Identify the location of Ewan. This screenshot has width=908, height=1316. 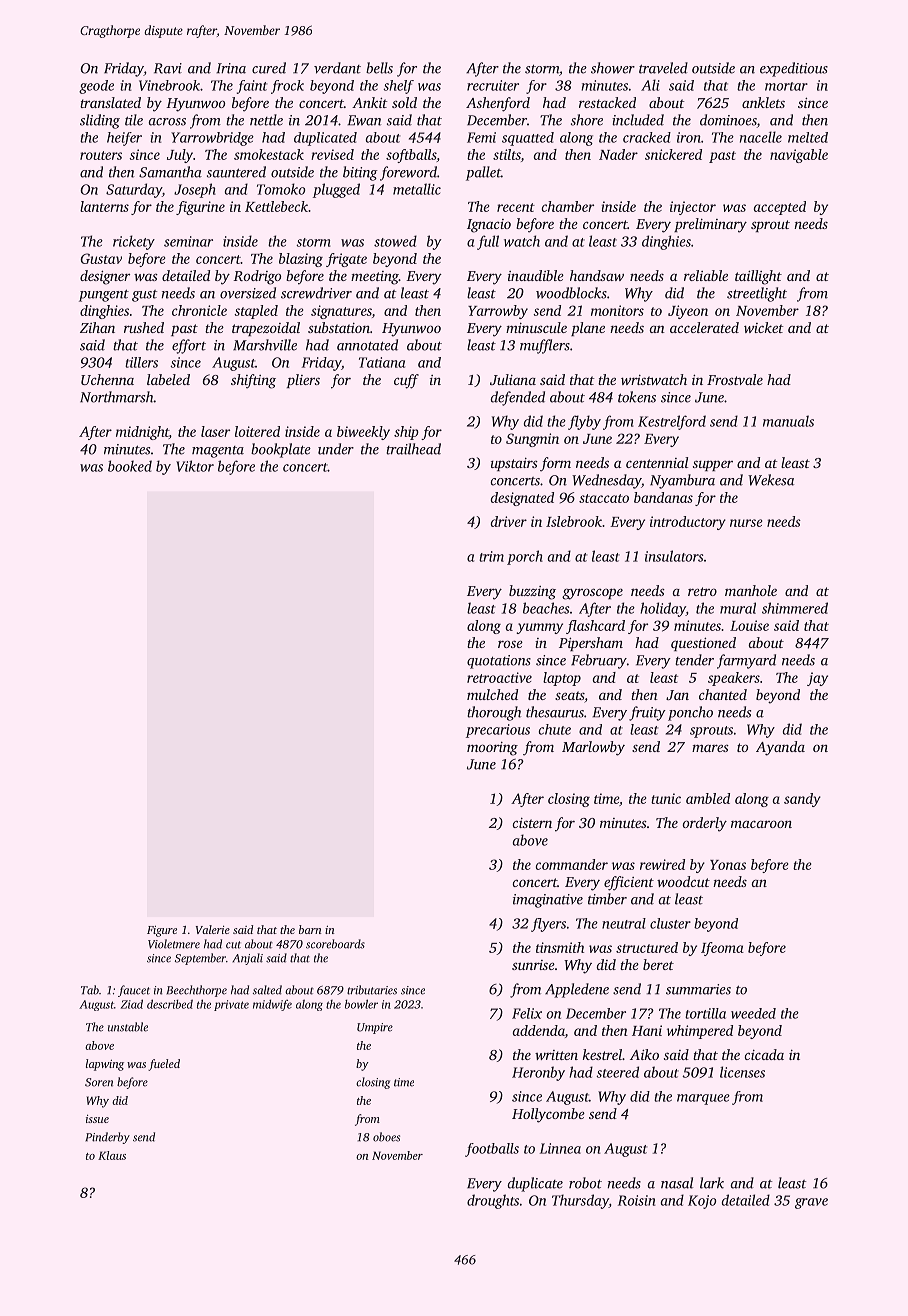
(364, 120).
